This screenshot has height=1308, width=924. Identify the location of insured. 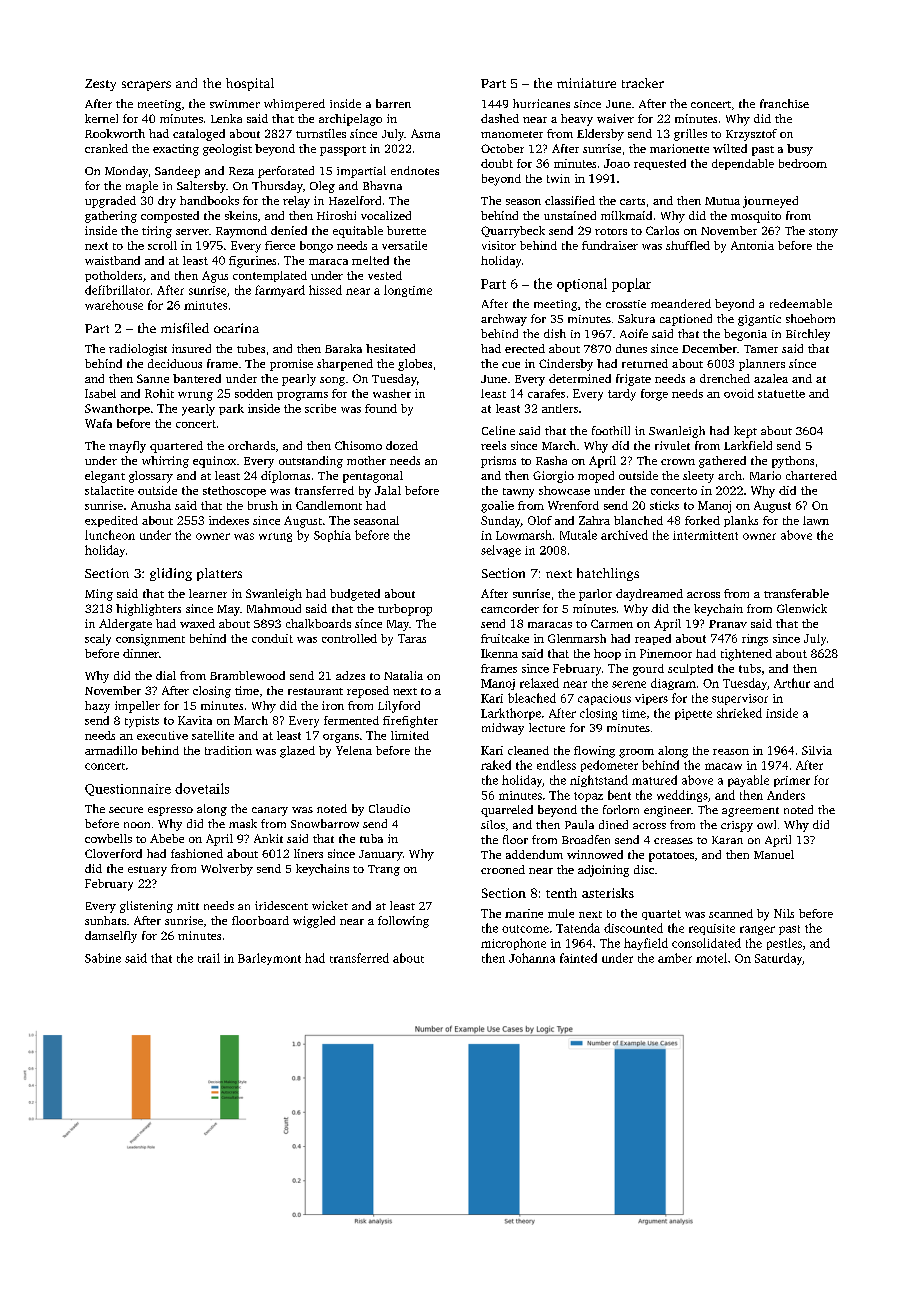
(191, 348).
